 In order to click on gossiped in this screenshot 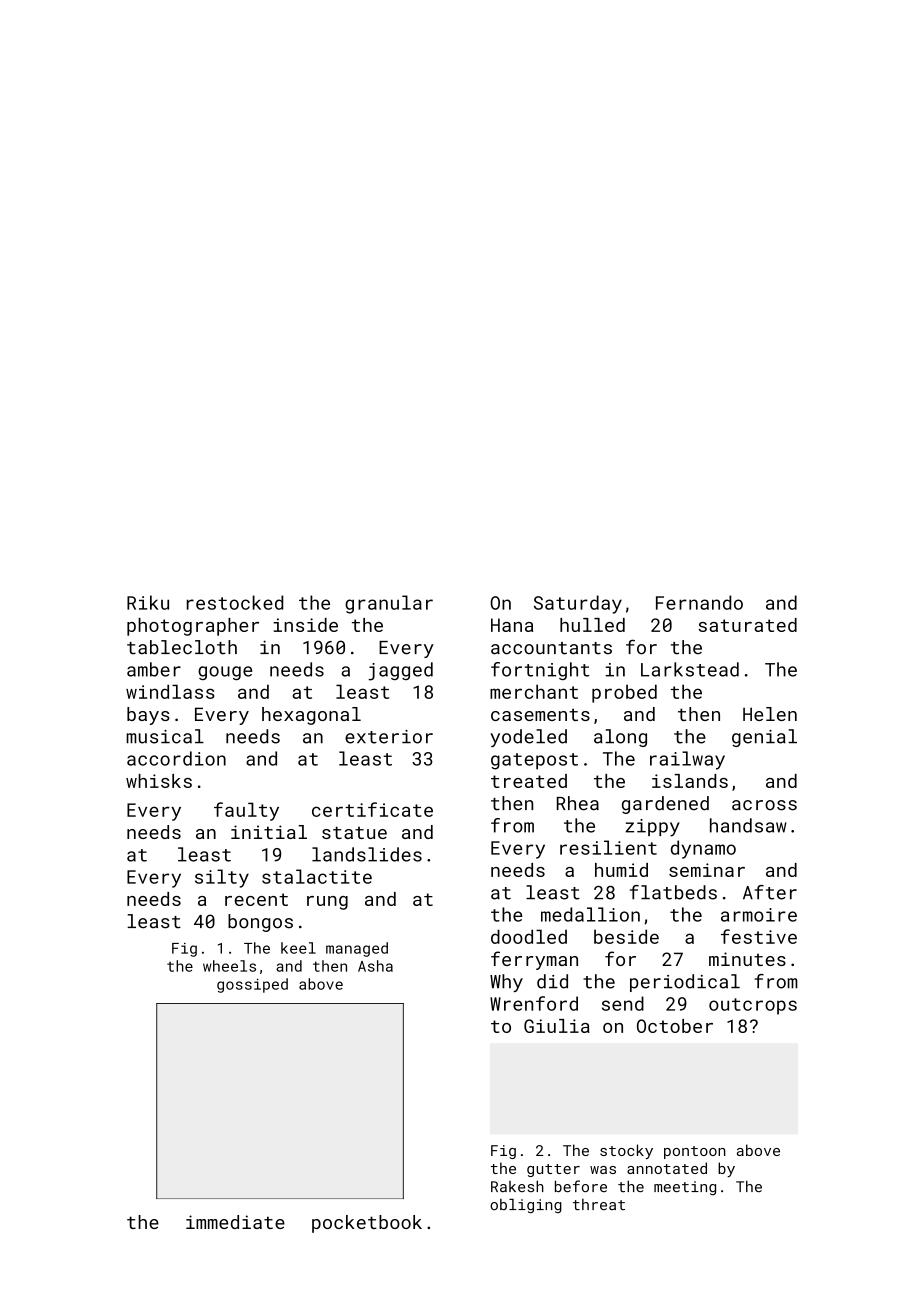, I will do `click(252, 985)`.
